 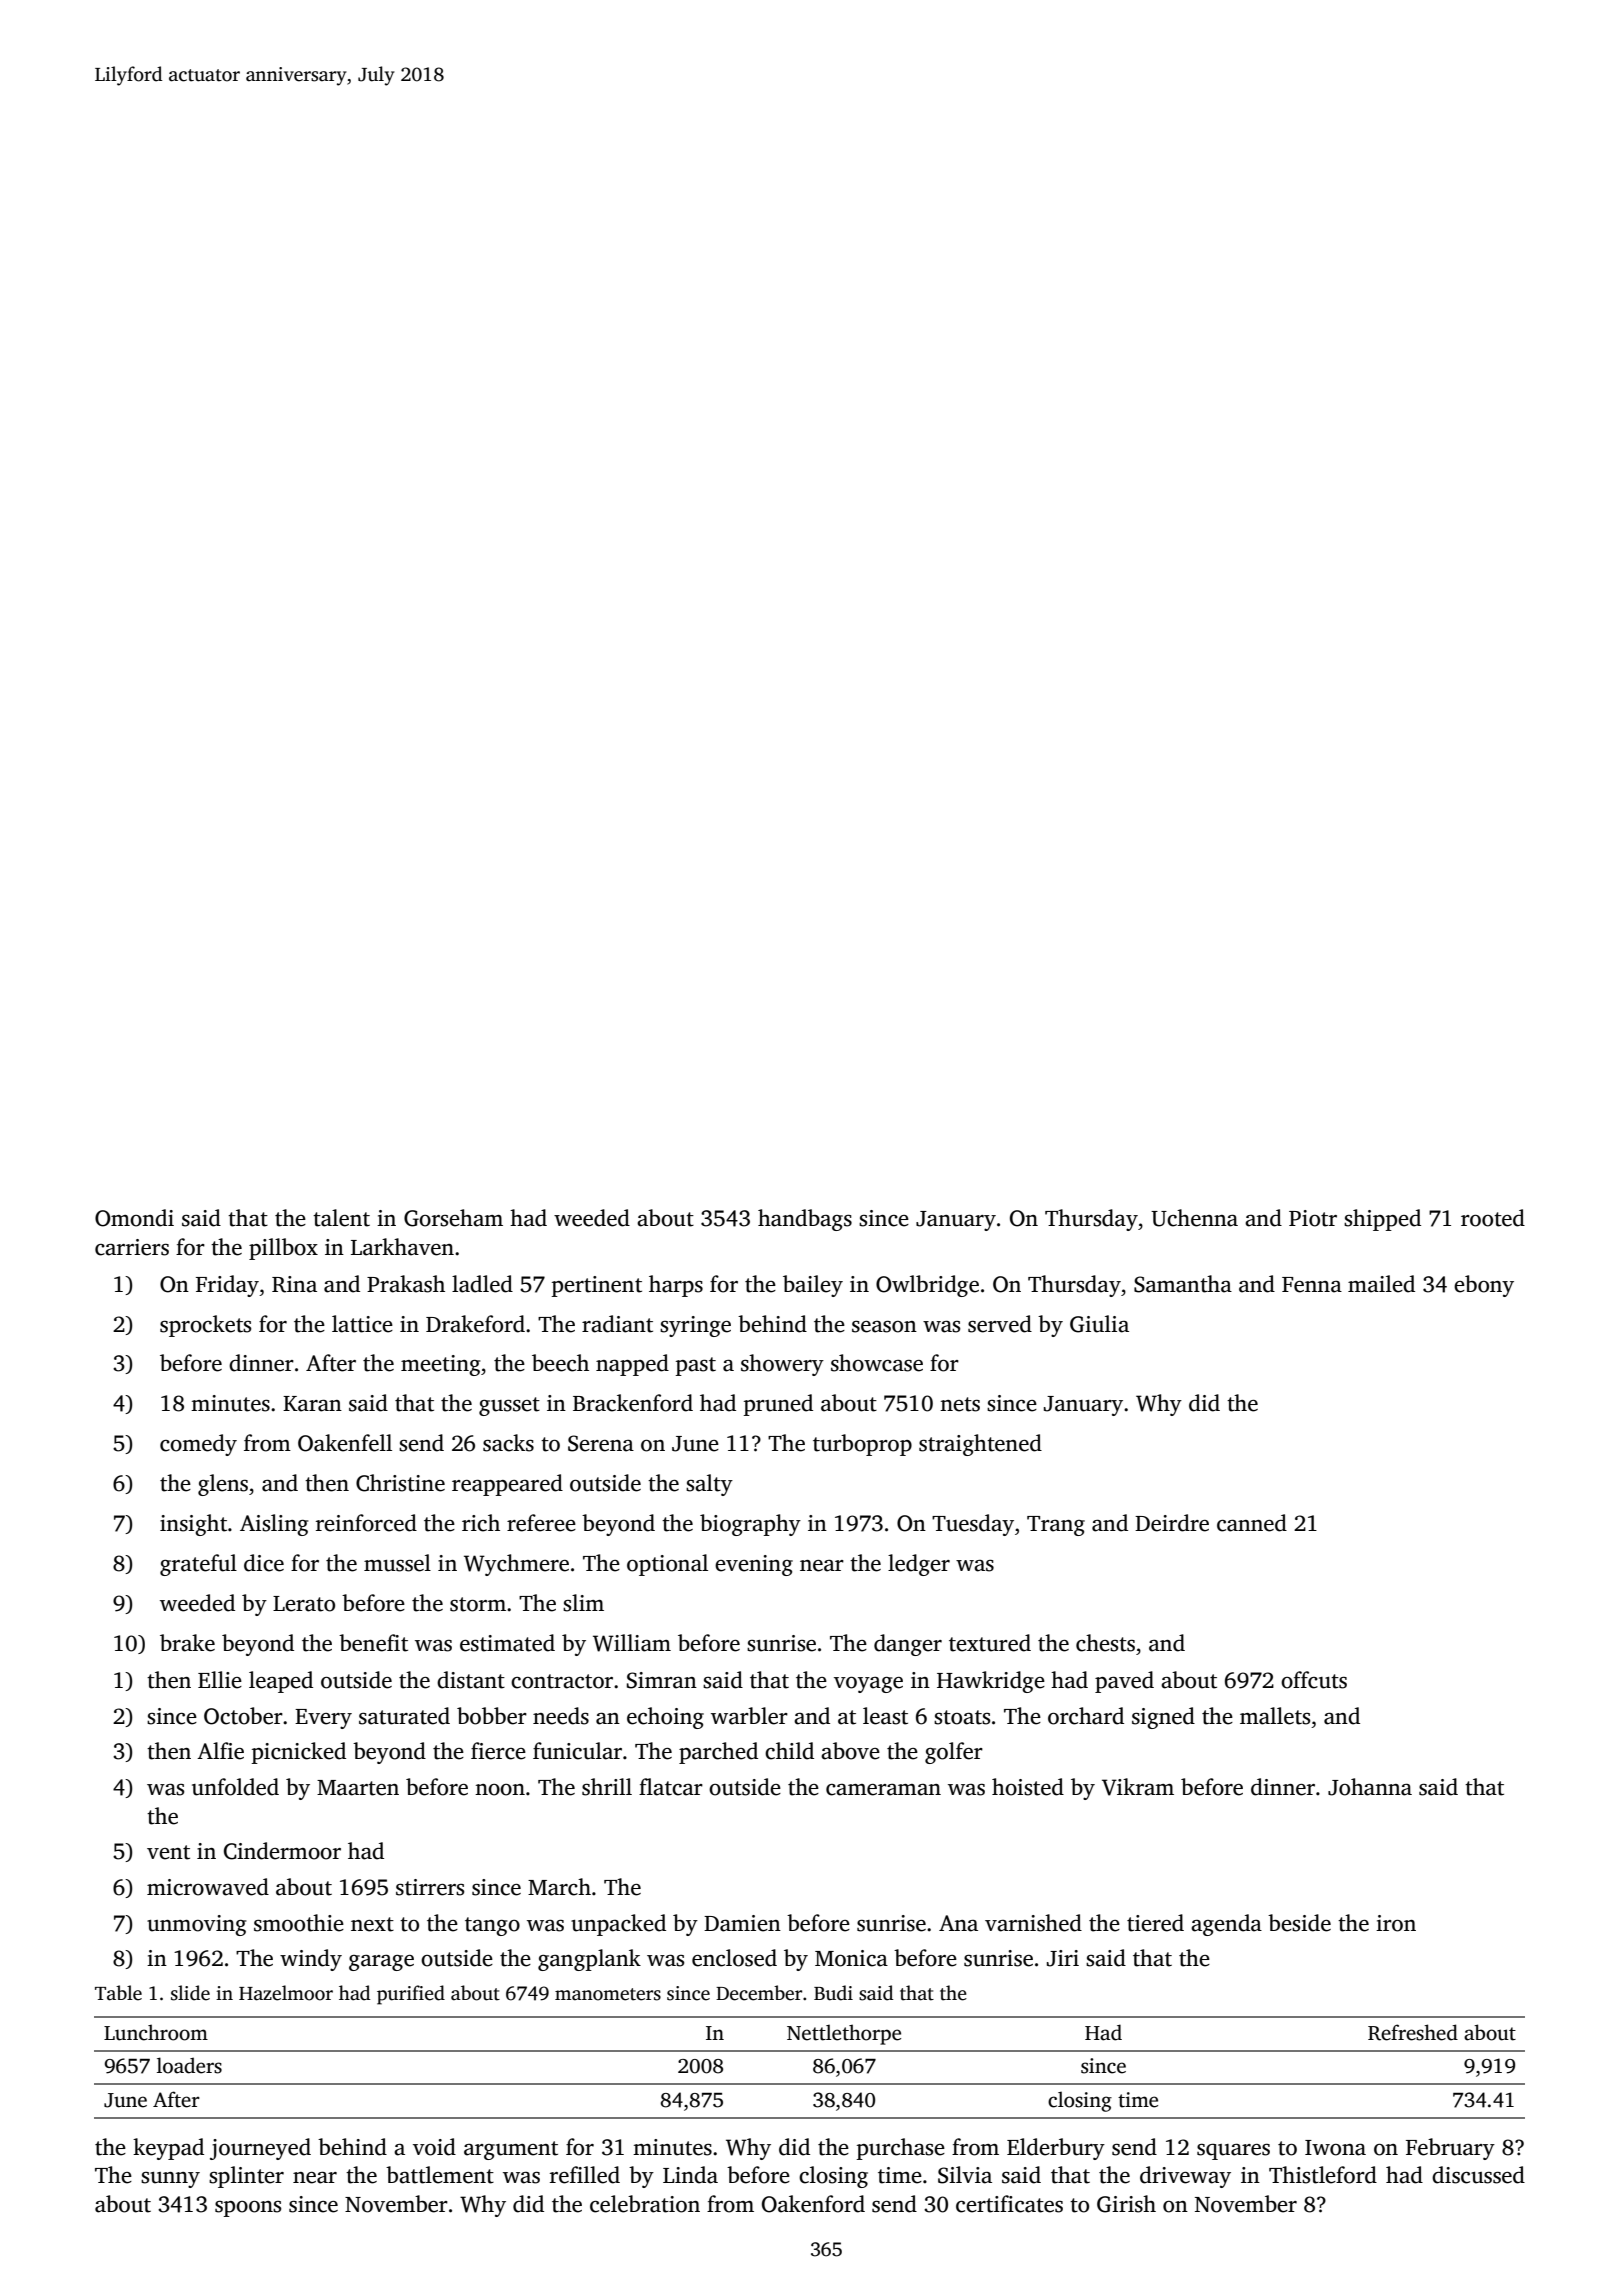 I want to click on Linda, so click(x=690, y=2175).
